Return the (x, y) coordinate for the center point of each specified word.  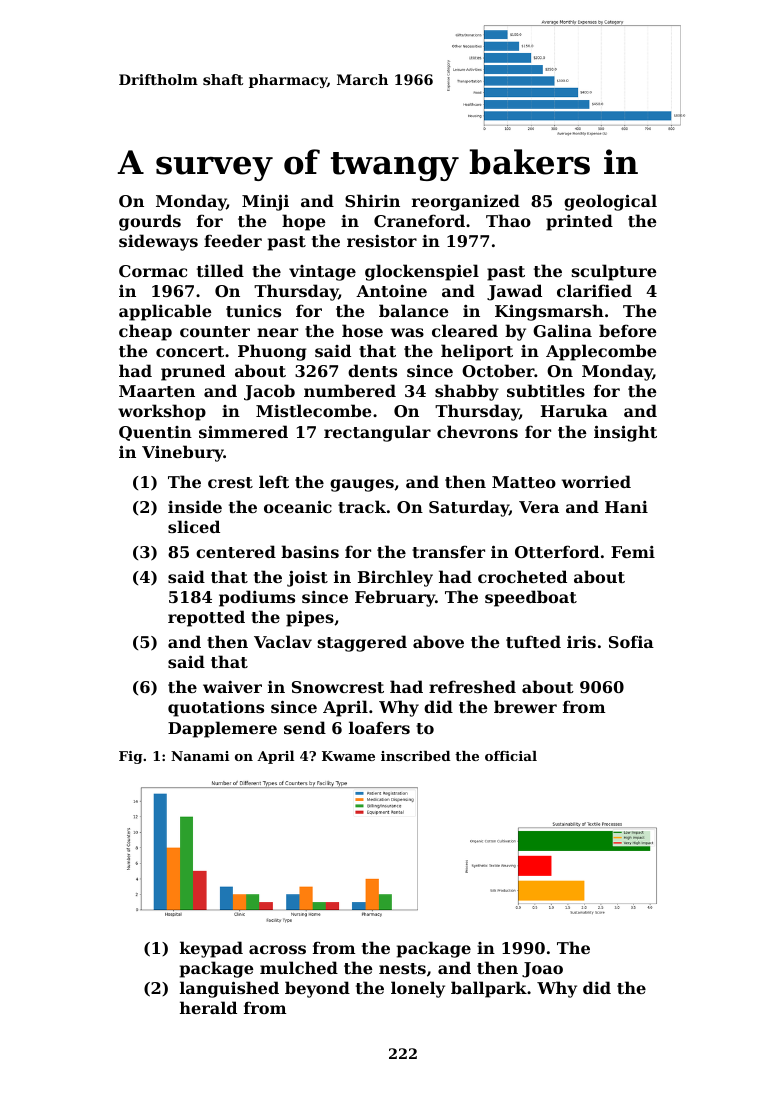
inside (195, 506)
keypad (211, 949)
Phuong (272, 352)
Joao (542, 970)
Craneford (419, 220)
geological (610, 202)
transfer (448, 551)
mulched (299, 967)
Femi (633, 552)
